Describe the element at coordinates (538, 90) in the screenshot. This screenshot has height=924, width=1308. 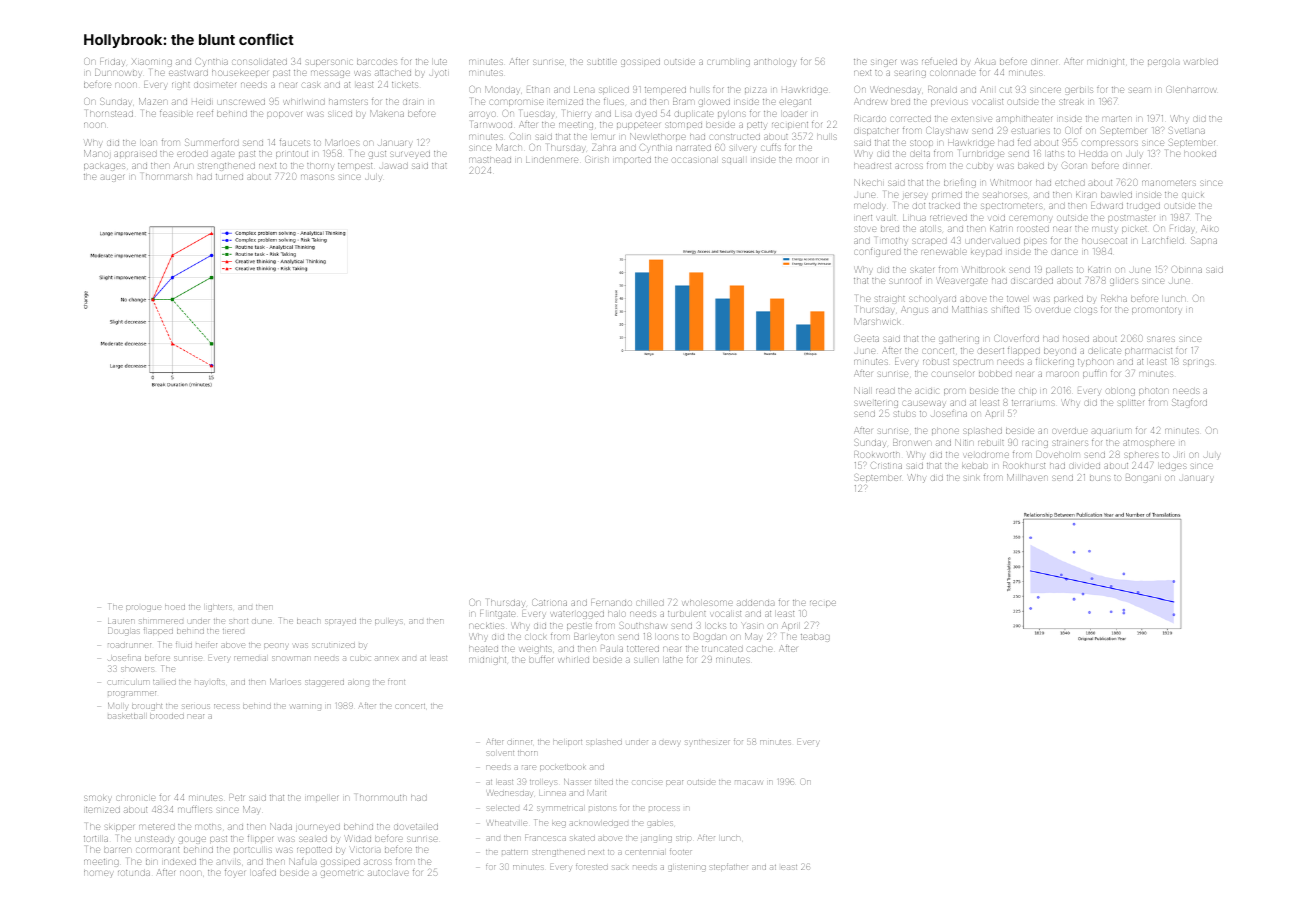
I see `Ethan` at that location.
